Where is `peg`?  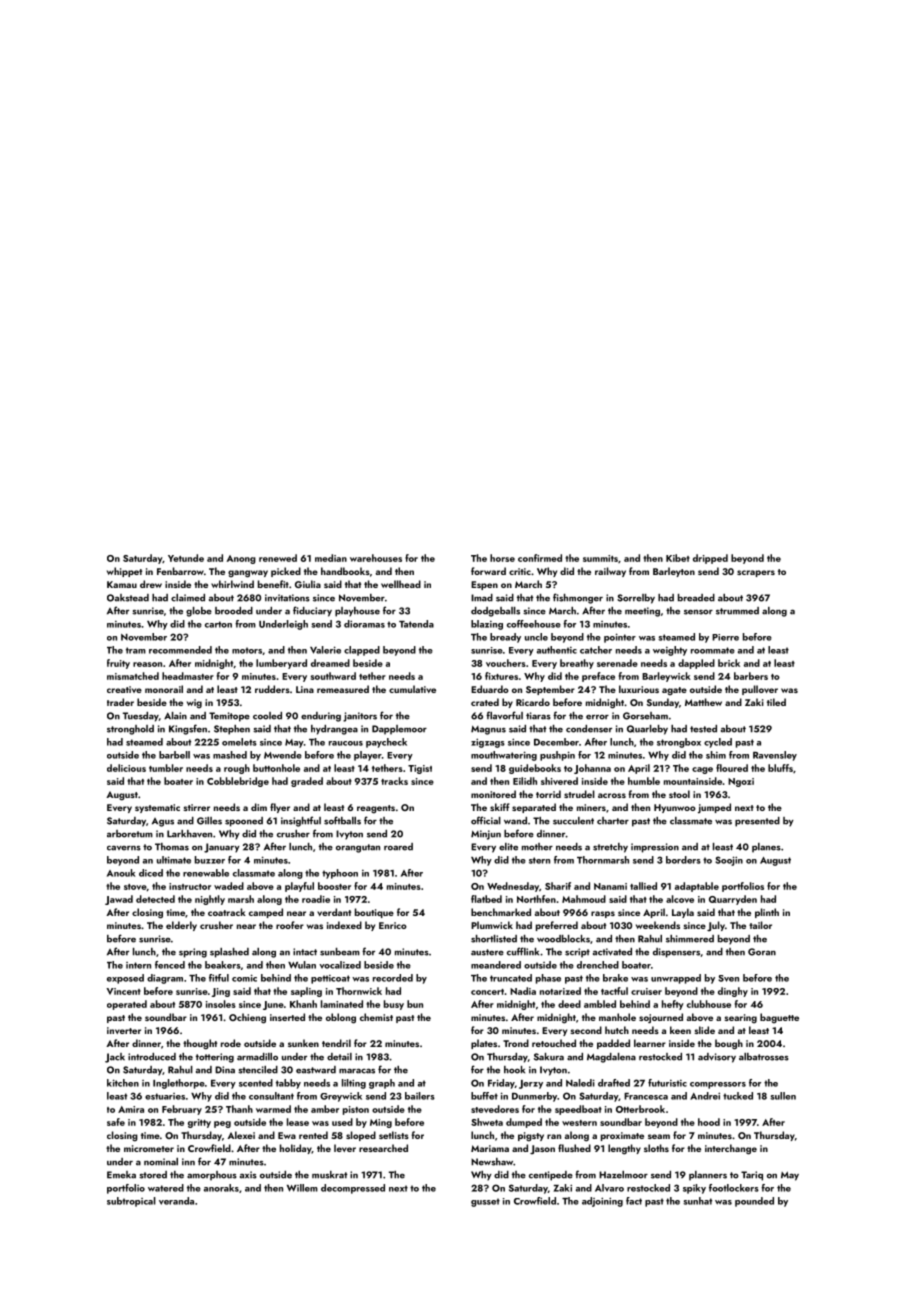 peg is located at coordinates (222, 1124).
